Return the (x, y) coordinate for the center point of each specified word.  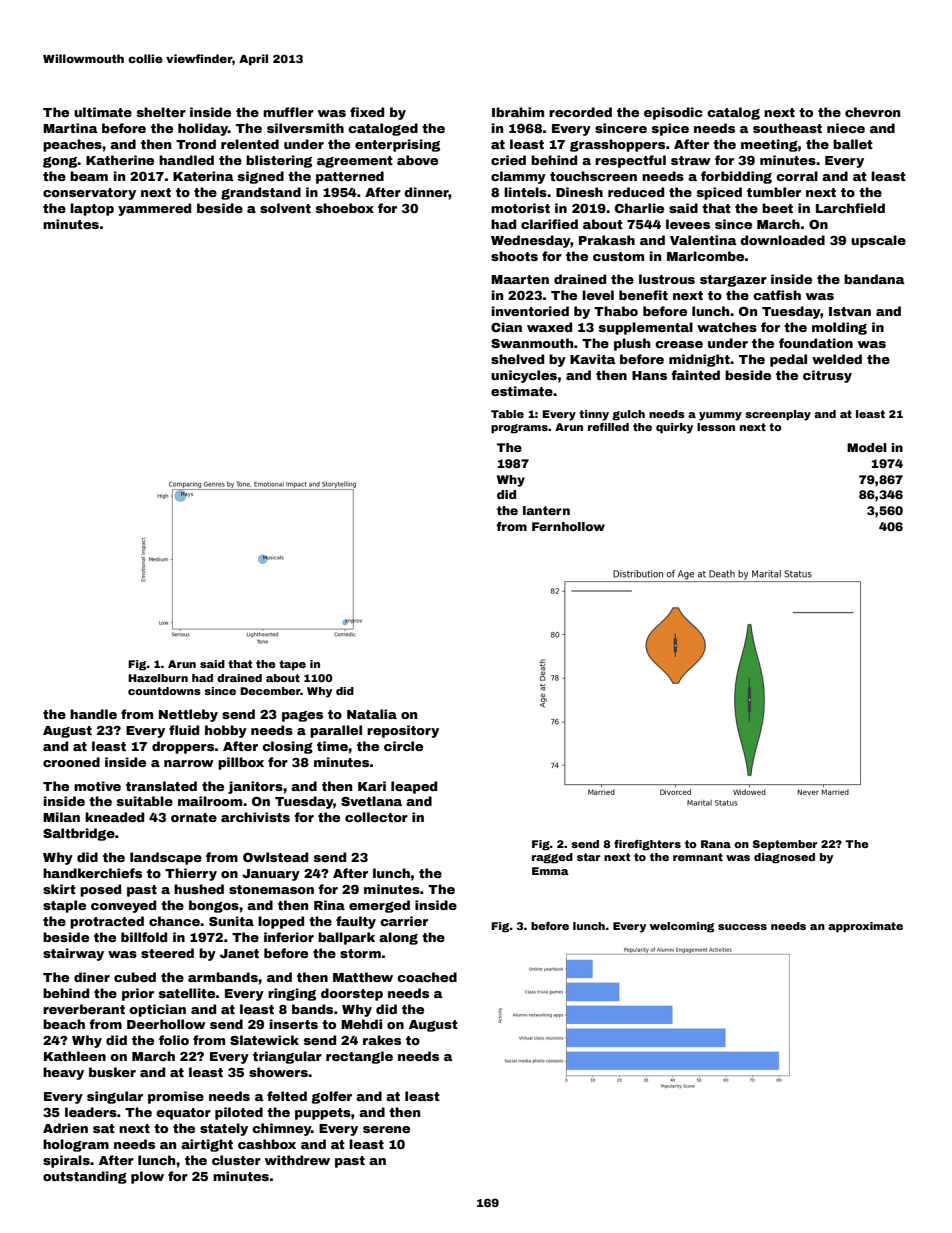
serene (386, 1129)
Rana (716, 844)
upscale (878, 241)
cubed (135, 977)
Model (867, 447)
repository (403, 731)
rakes (382, 1040)
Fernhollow (568, 526)
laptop (92, 209)
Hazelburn (158, 678)
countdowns (164, 691)
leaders (91, 1112)
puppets (323, 1114)
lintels (525, 192)
